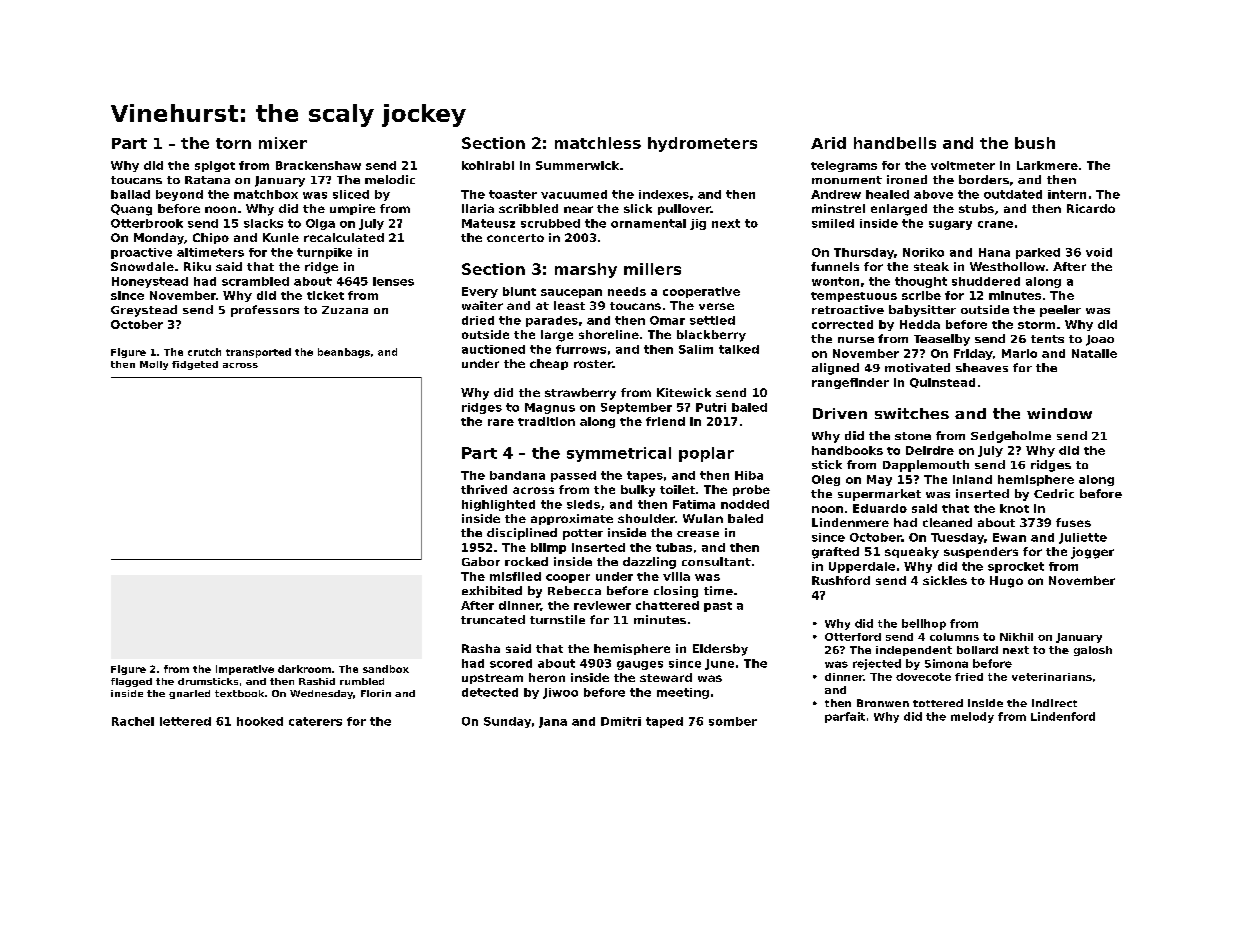 The width and height of the image is (1233, 952). What do you see at coordinates (207, 180) in the image?
I see `Ratana` at bounding box center [207, 180].
